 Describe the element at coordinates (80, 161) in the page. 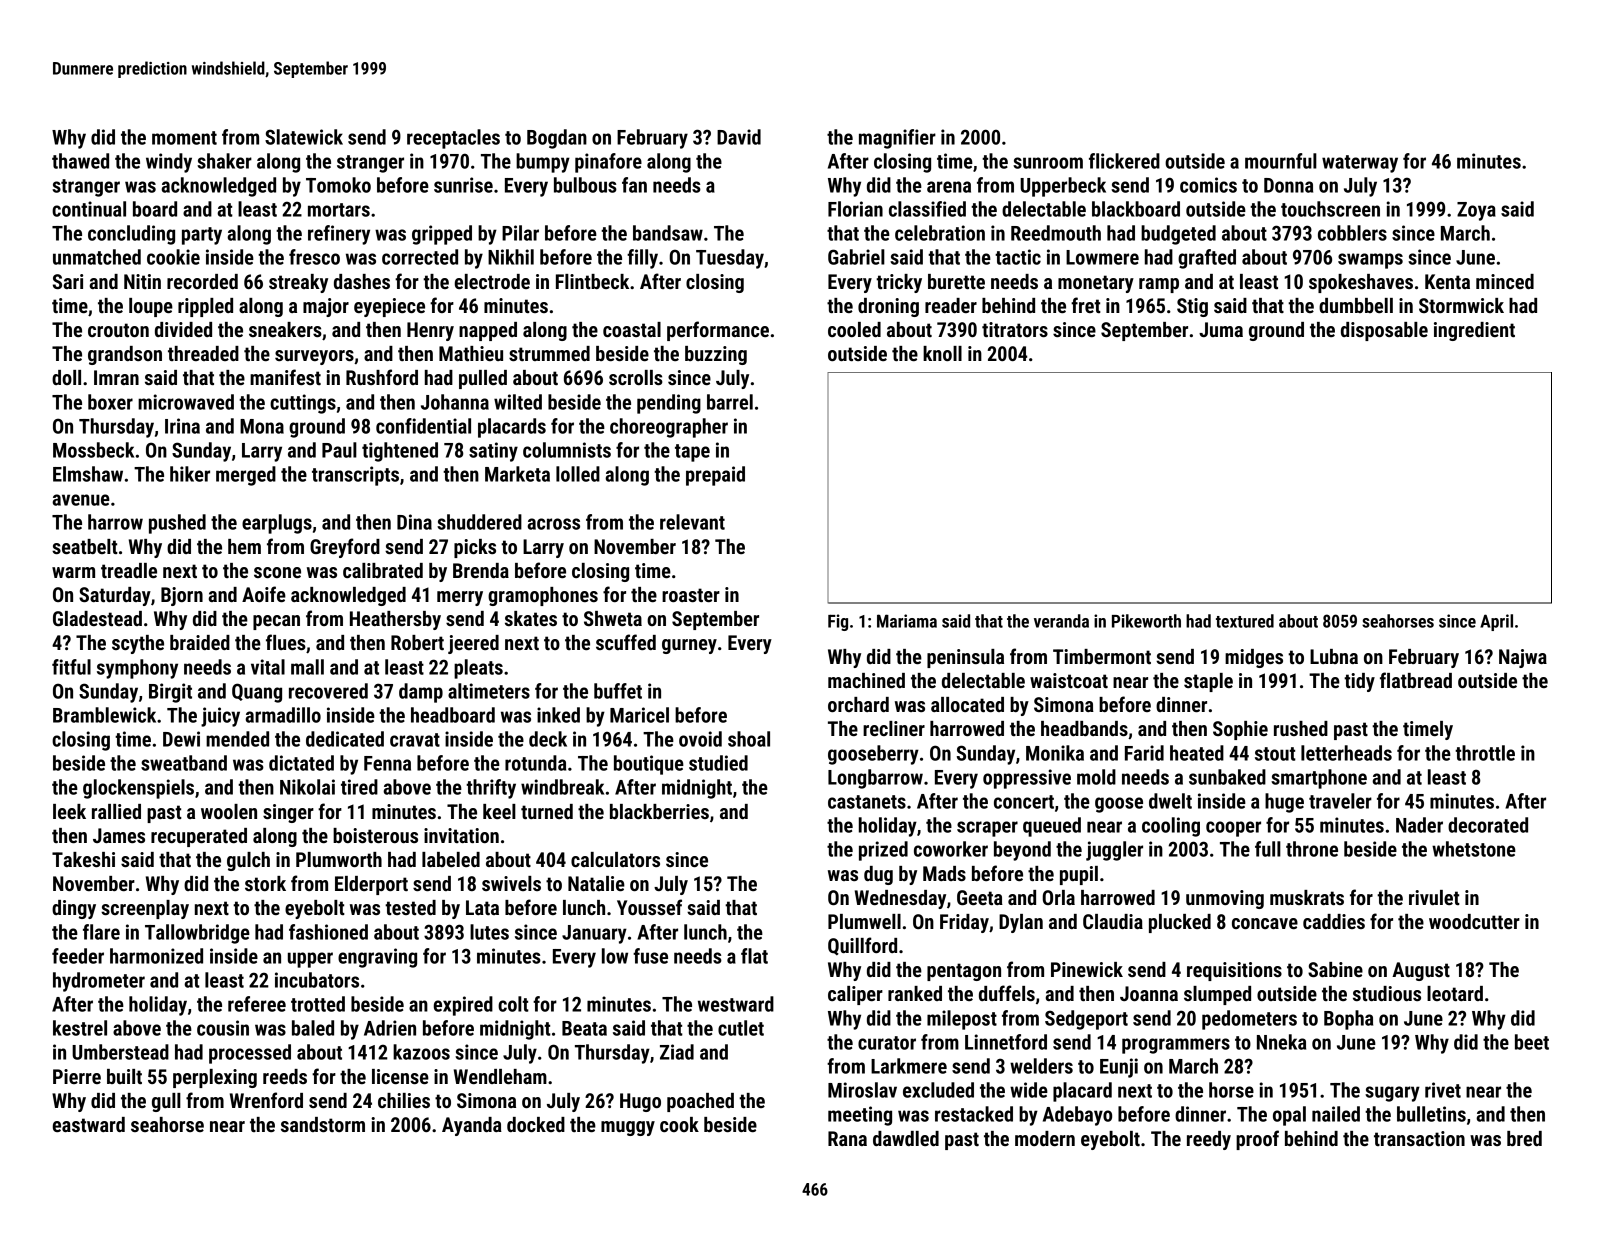

I see `thawed` at that location.
